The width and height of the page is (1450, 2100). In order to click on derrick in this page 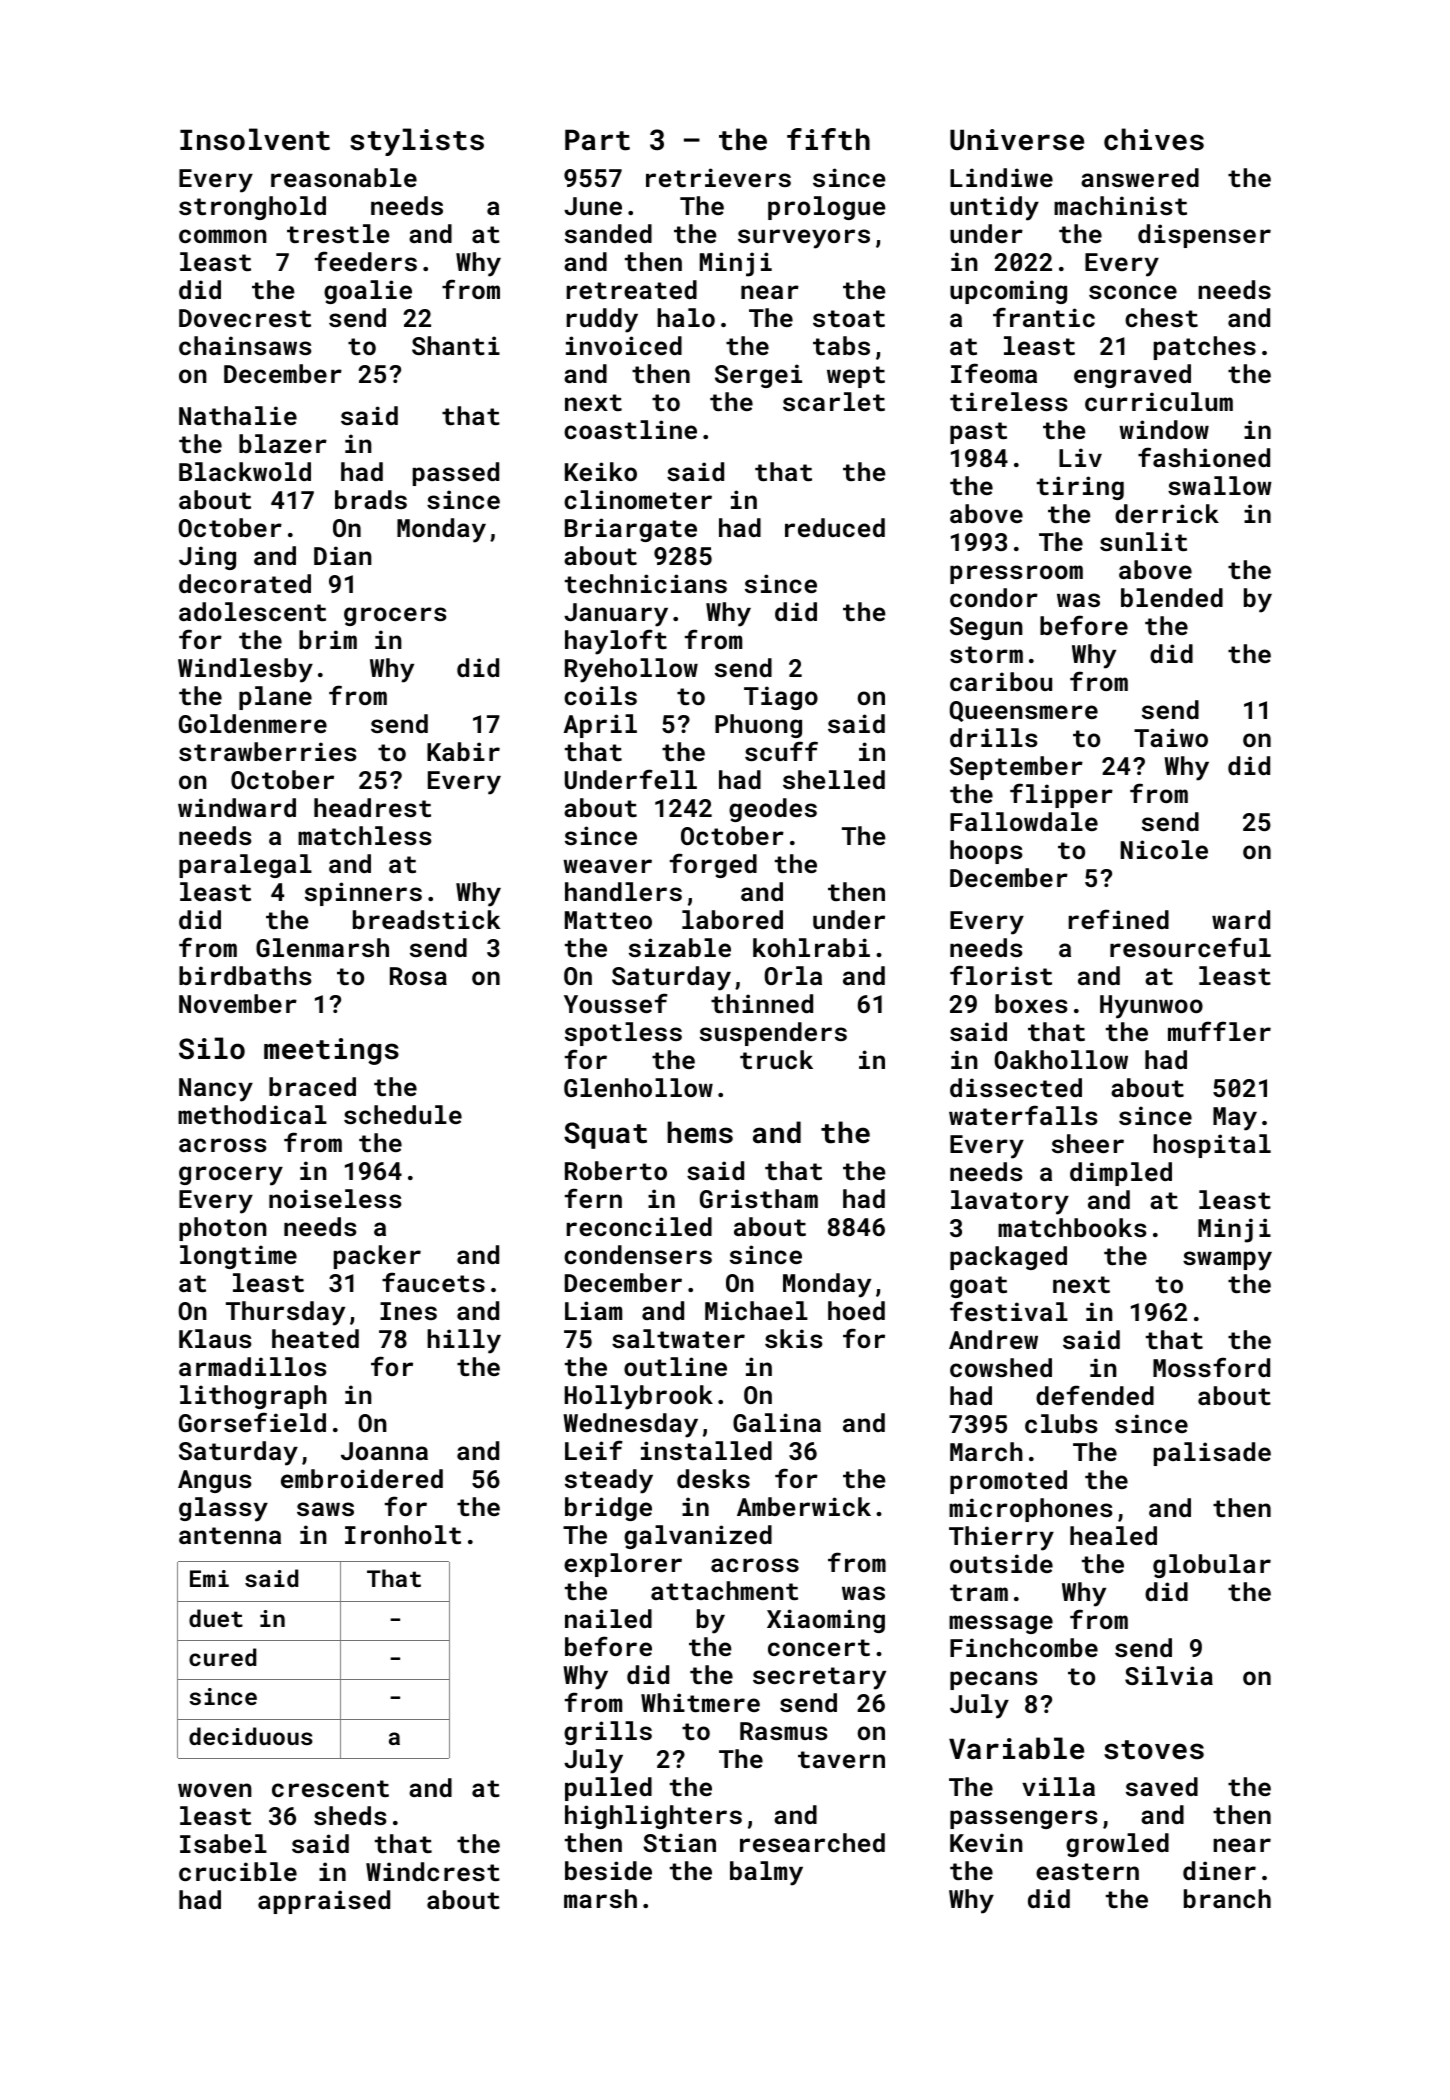, I will do `click(1167, 513)`.
